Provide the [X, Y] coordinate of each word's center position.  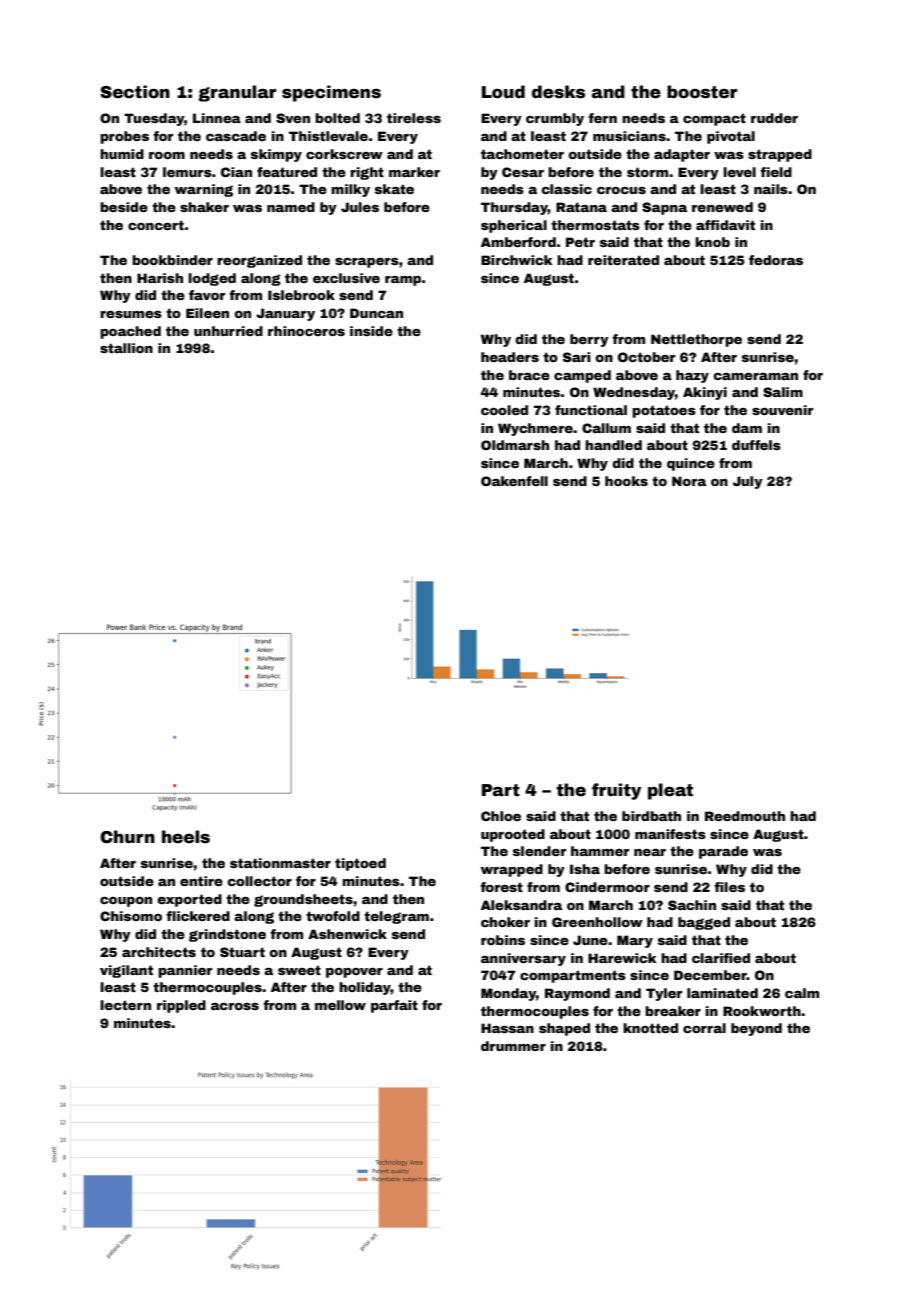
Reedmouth [745, 816]
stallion [126, 348]
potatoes [664, 411]
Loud [503, 92]
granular [237, 93]
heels [186, 837]
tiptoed [360, 864]
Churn [127, 837]
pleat [670, 791]
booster [702, 92]
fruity [616, 791]
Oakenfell [514, 481]
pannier [185, 971]
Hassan [507, 1028]
